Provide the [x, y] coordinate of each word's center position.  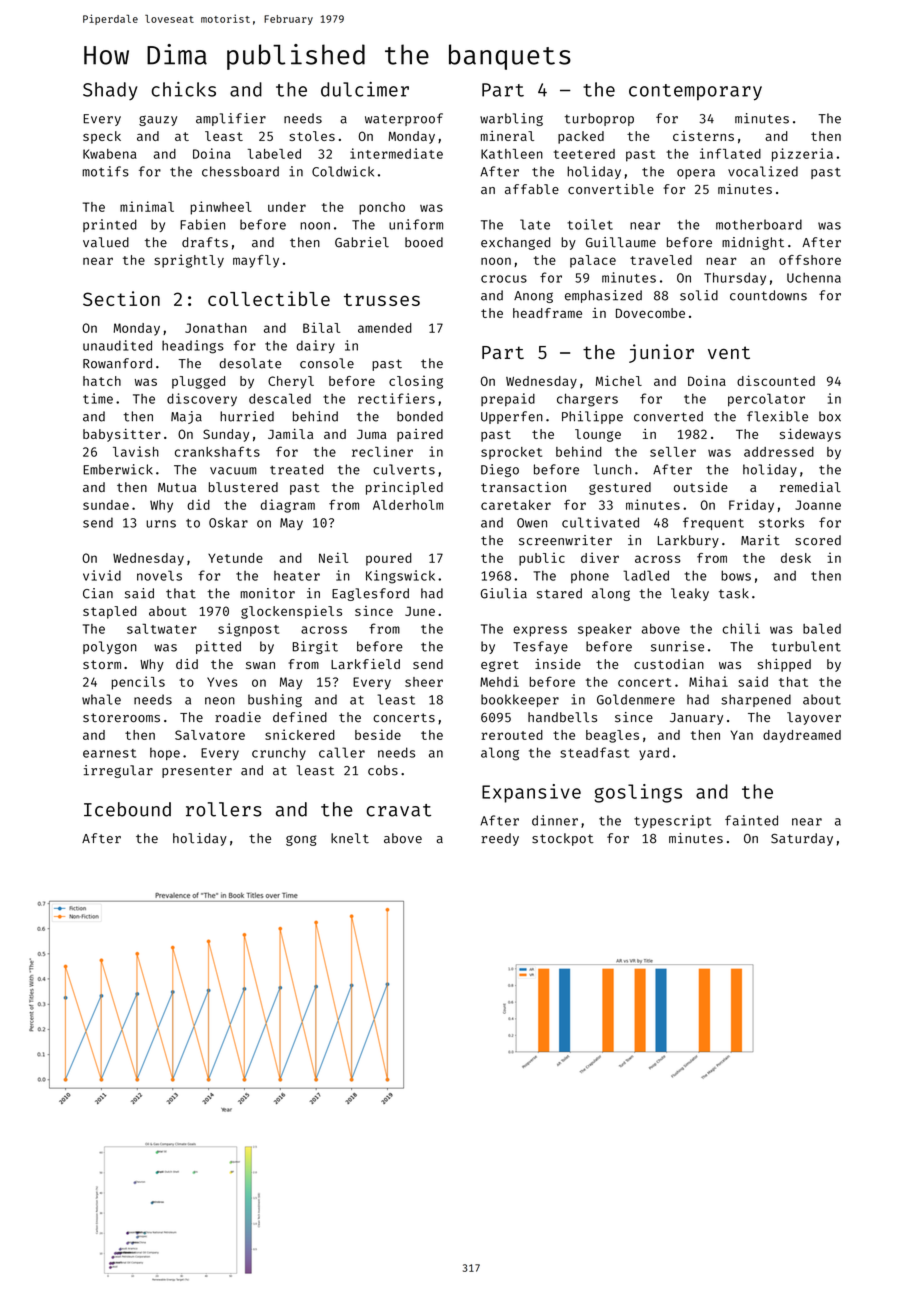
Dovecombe [650, 313]
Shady [110, 91]
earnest [109, 753]
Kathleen [512, 154]
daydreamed [802, 736]
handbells [562, 717]
